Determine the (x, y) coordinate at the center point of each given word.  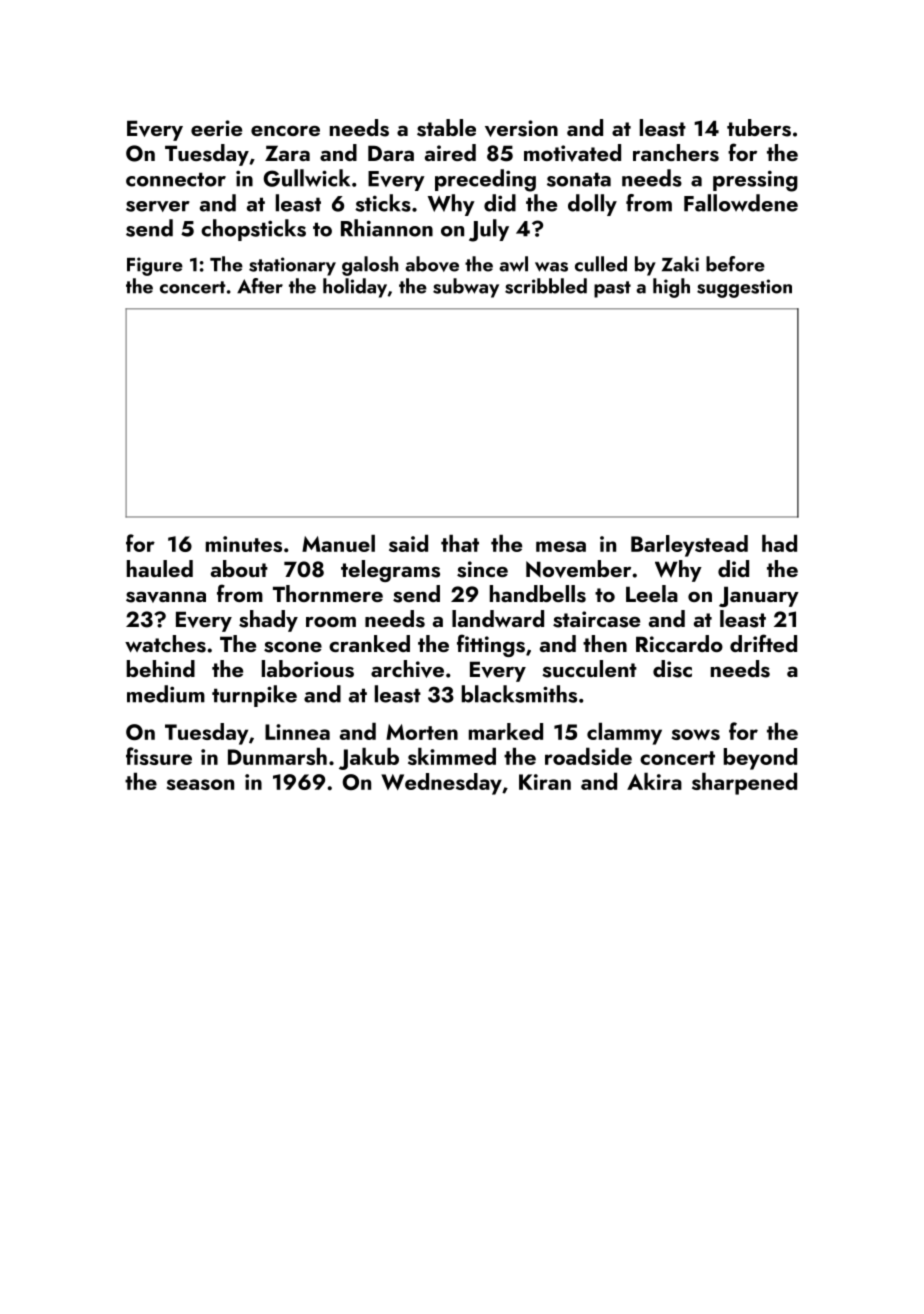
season (200, 784)
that (460, 543)
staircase (596, 619)
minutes (244, 544)
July (489, 230)
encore (285, 131)
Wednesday (441, 784)
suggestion (744, 288)
